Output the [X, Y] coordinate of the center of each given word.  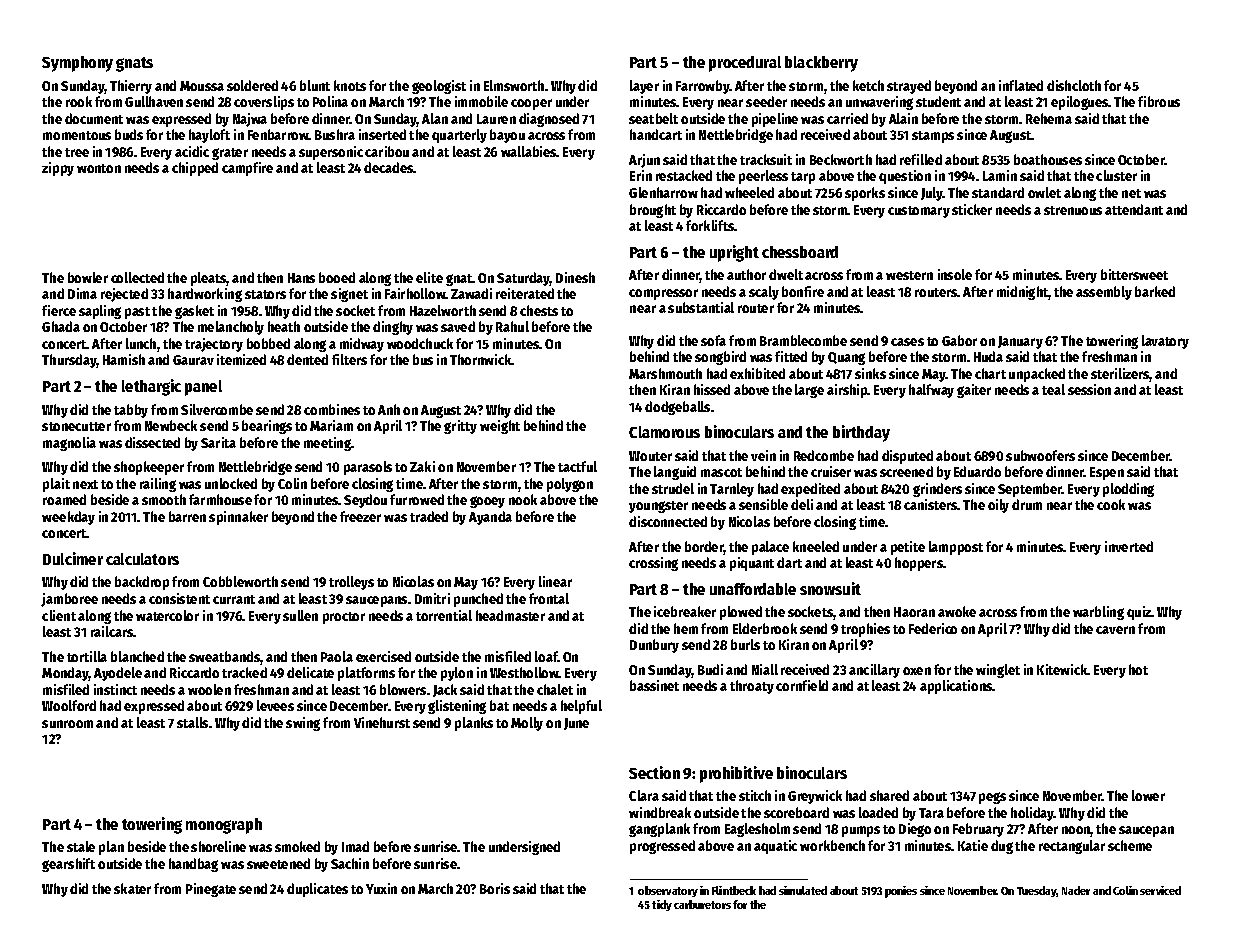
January [1020, 342]
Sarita [218, 442]
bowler [88, 277]
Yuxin [381, 888]
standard [998, 192]
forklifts [710, 225]
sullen [300, 615]
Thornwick [481, 359]
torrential [444, 615]
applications [956, 687]
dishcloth [1074, 85]
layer [644, 87]
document [94, 118]
